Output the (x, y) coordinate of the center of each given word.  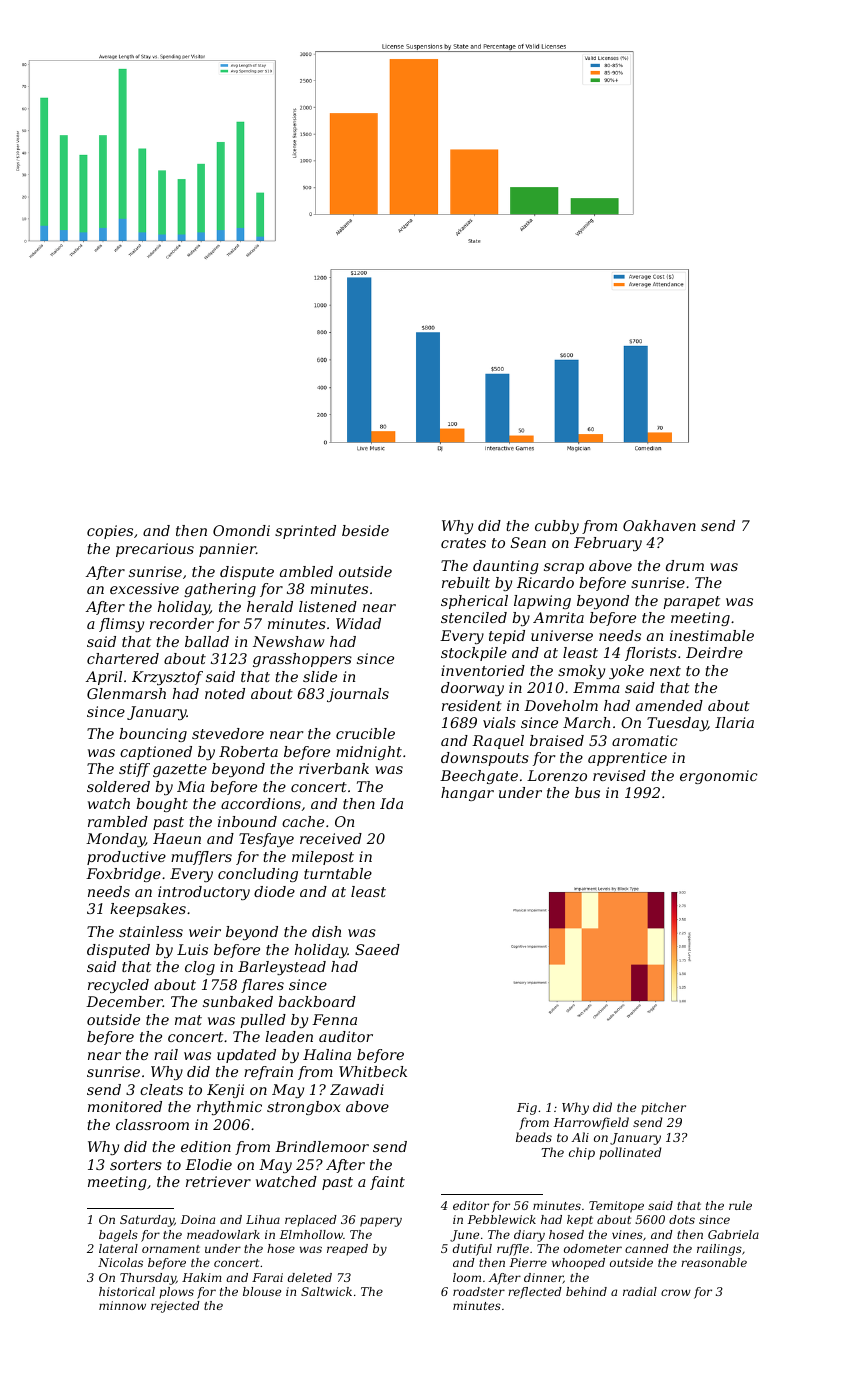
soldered (118, 786)
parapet (691, 602)
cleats (161, 1089)
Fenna (334, 1019)
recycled (118, 986)
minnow (122, 1305)
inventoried (483, 670)
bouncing (153, 735)
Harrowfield (591, 1123)
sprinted (305, 532)
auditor (346, 1036)
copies (110, 532)
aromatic (645, 740)
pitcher (663, 1108)
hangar (467, 794)
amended (669, 705)
